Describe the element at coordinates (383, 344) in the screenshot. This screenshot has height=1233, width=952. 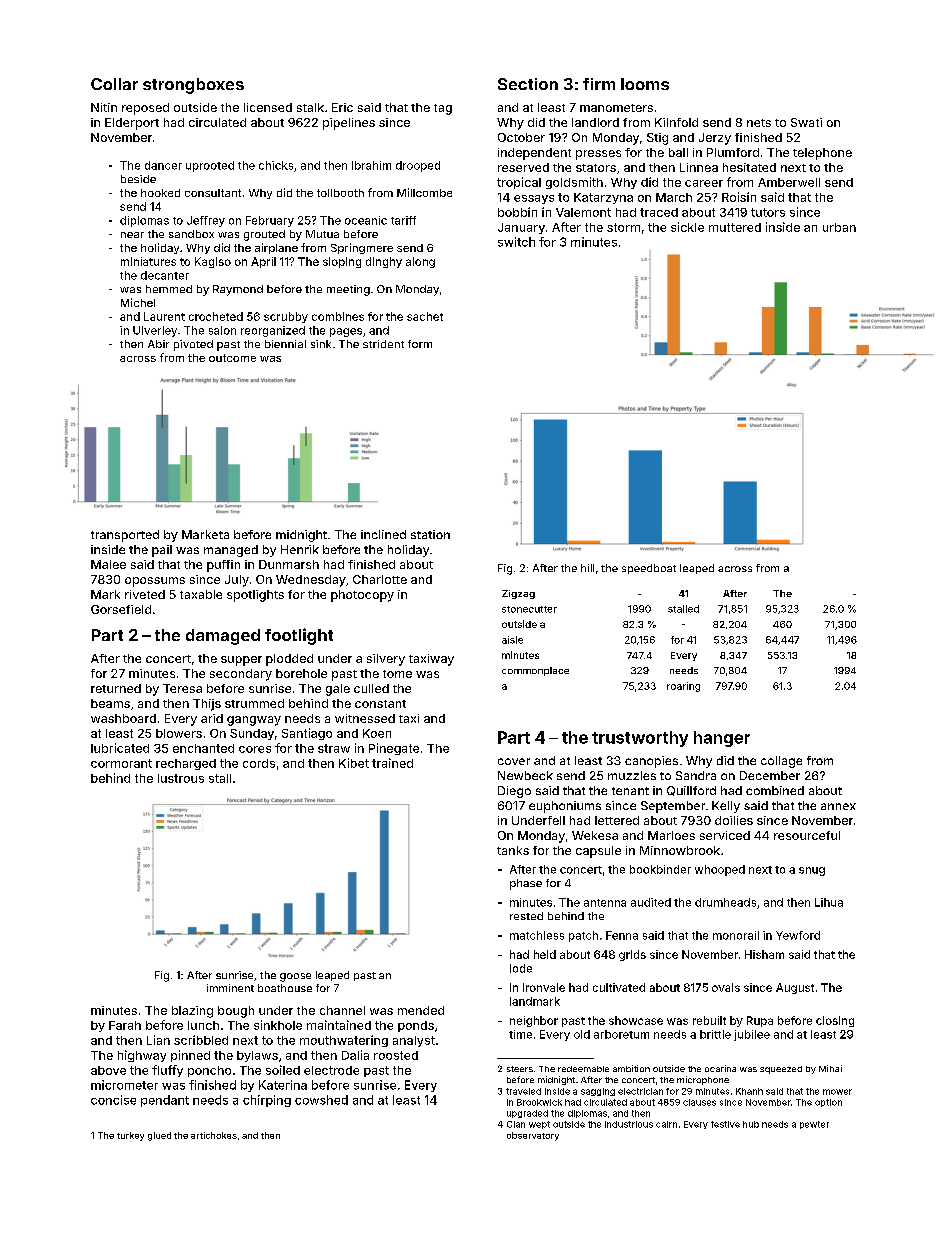
I see `strident` at that location.
